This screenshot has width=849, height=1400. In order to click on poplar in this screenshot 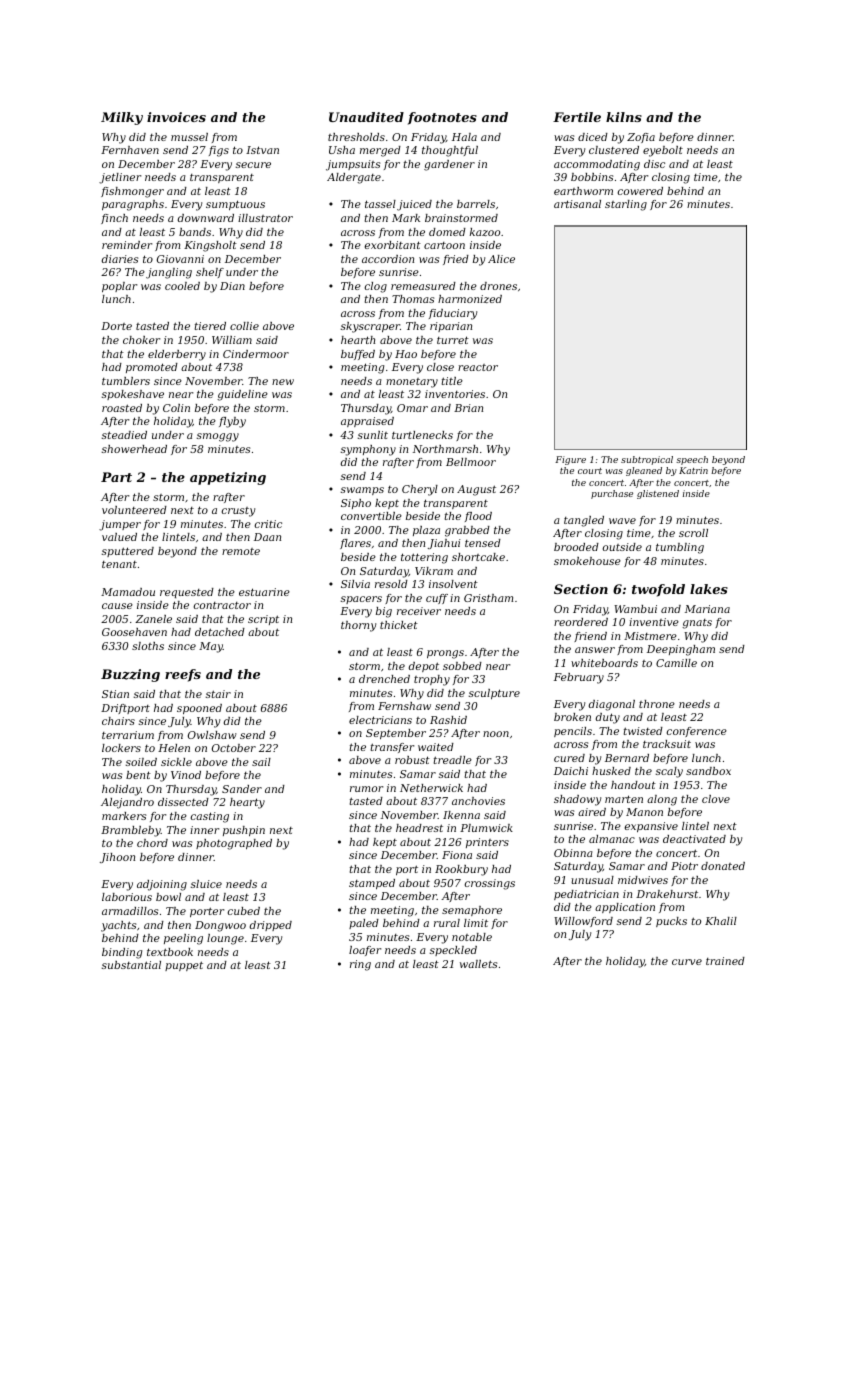, I will do `click(119, 287)`.
